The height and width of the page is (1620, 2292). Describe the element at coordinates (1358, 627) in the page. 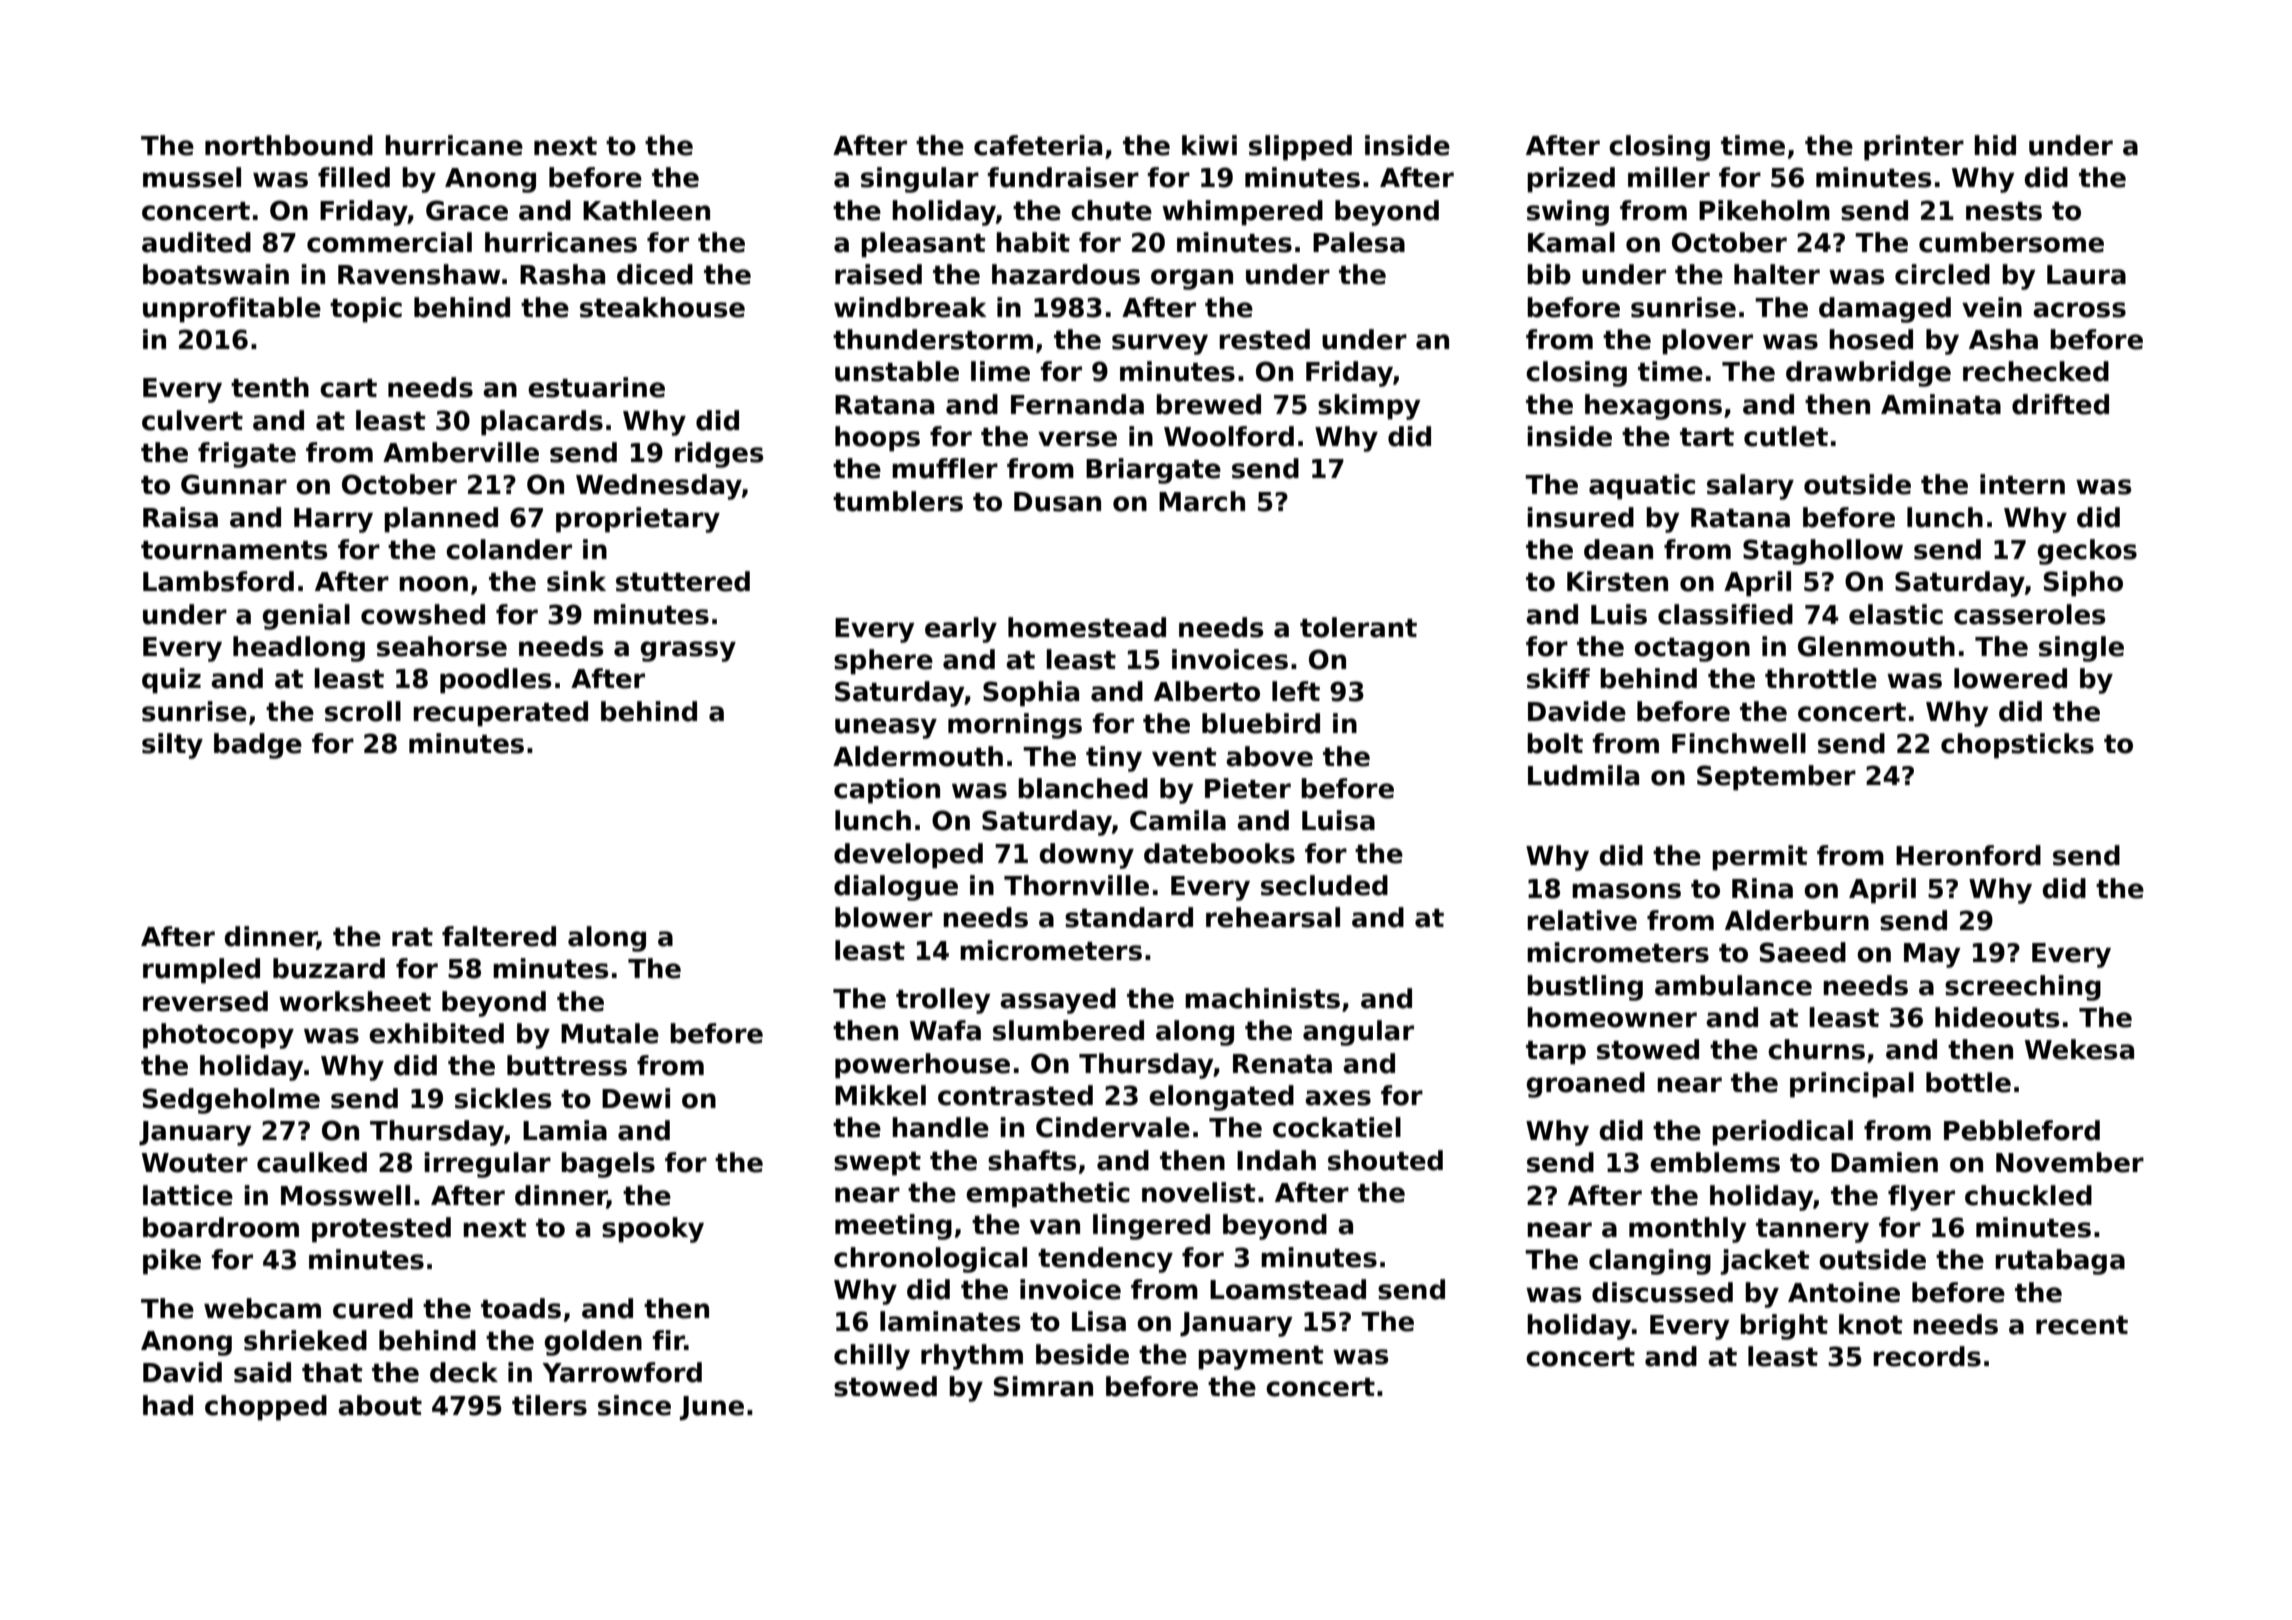

I see `tolerant` at that location.
